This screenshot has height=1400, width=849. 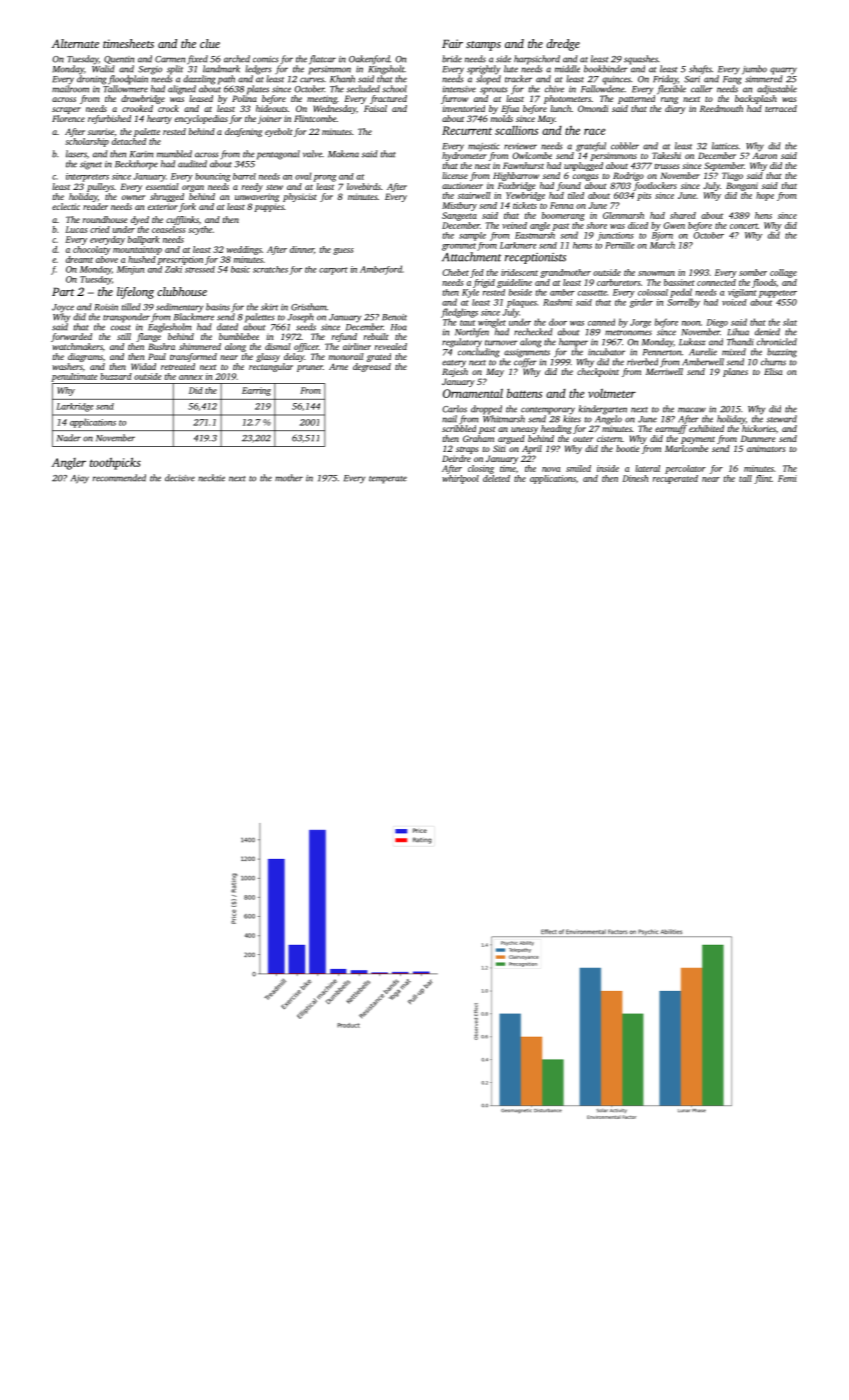 I want to click on guess, so click(x=343, y=251).
